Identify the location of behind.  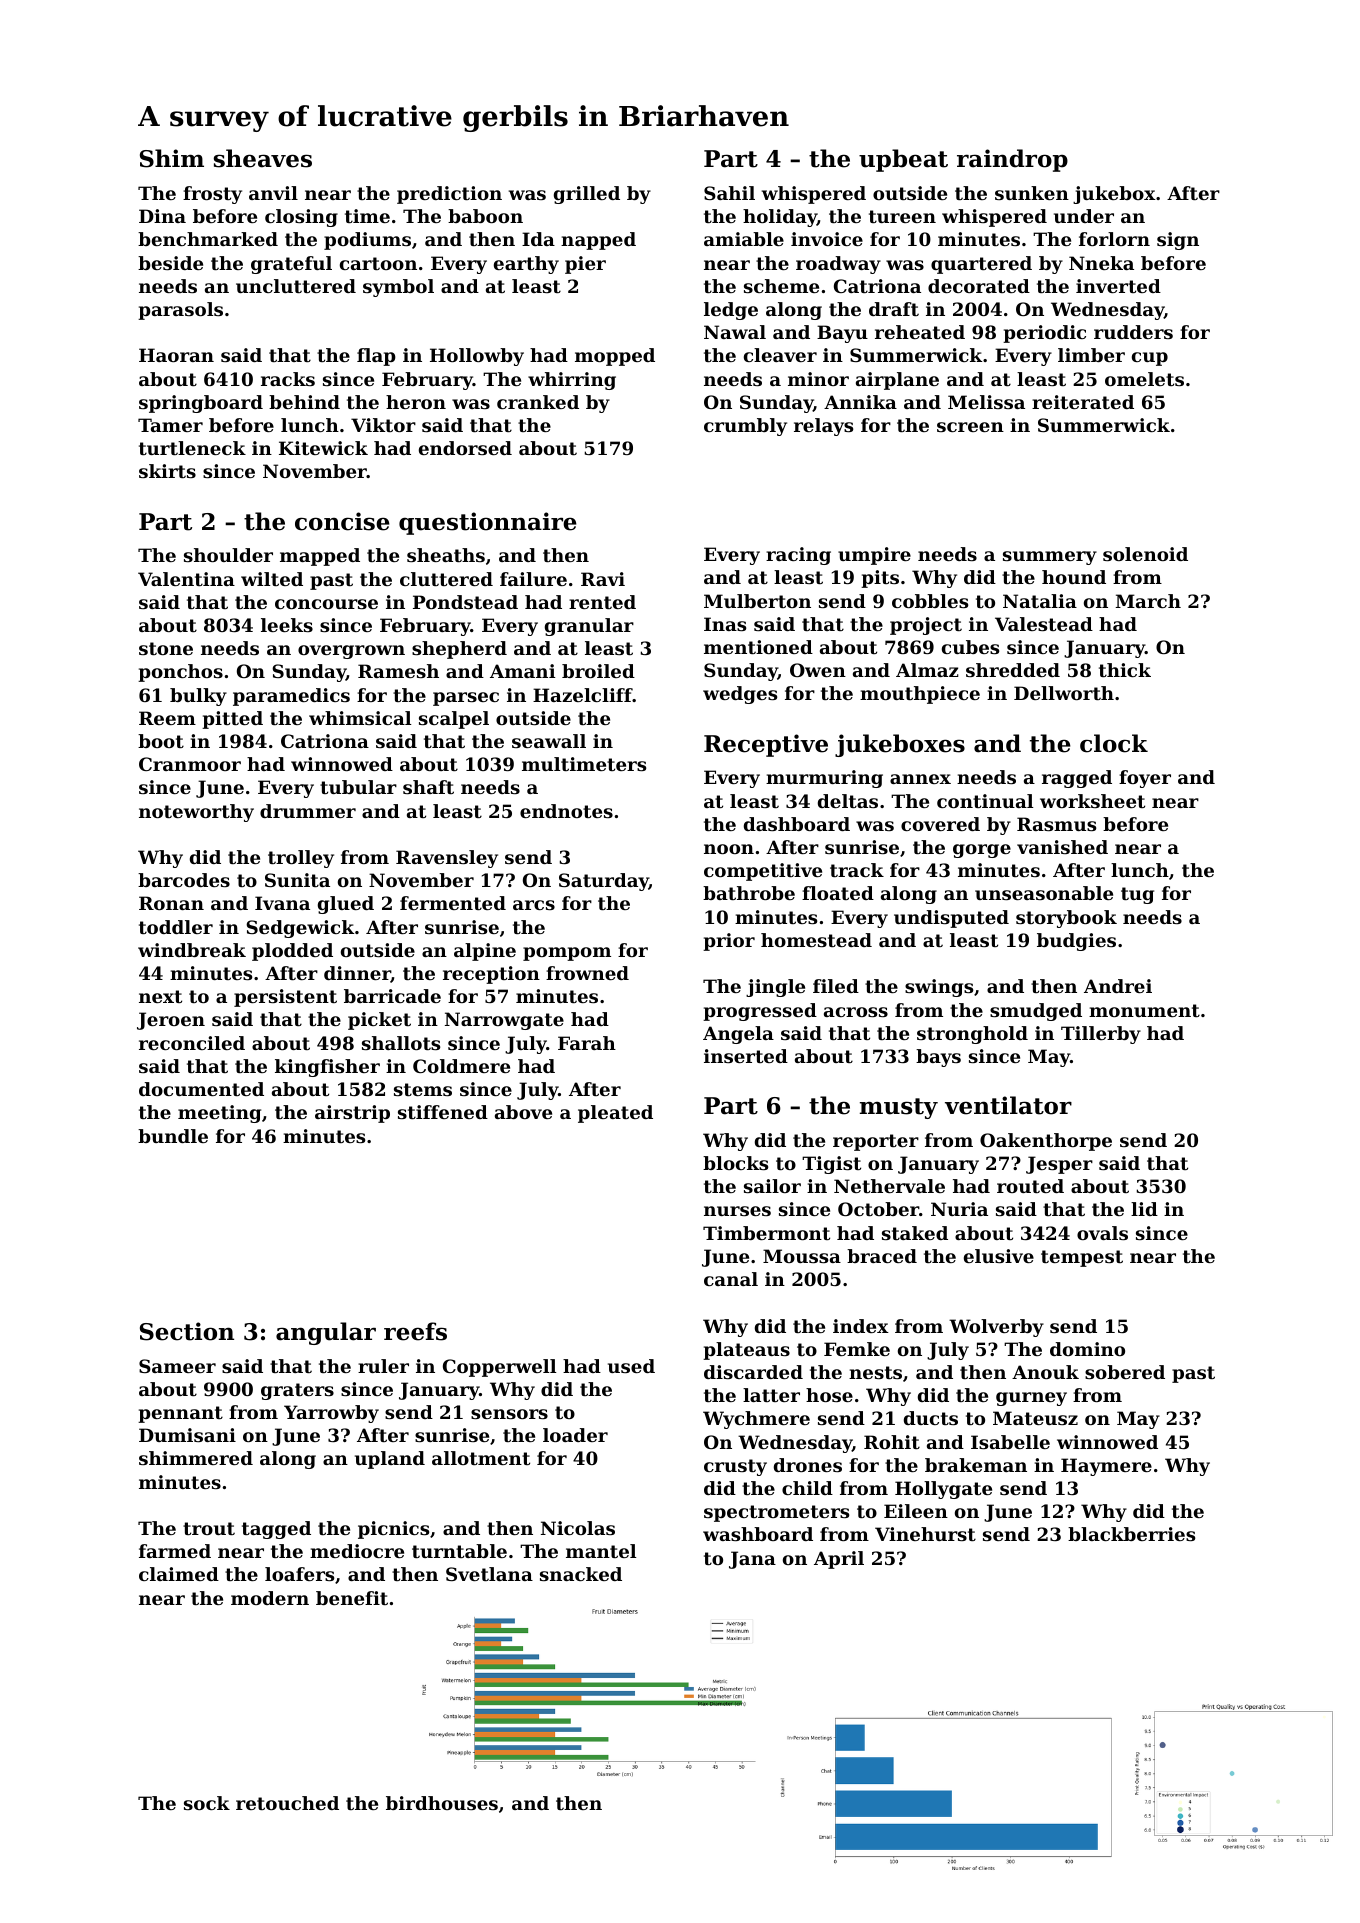
(304, 402).
